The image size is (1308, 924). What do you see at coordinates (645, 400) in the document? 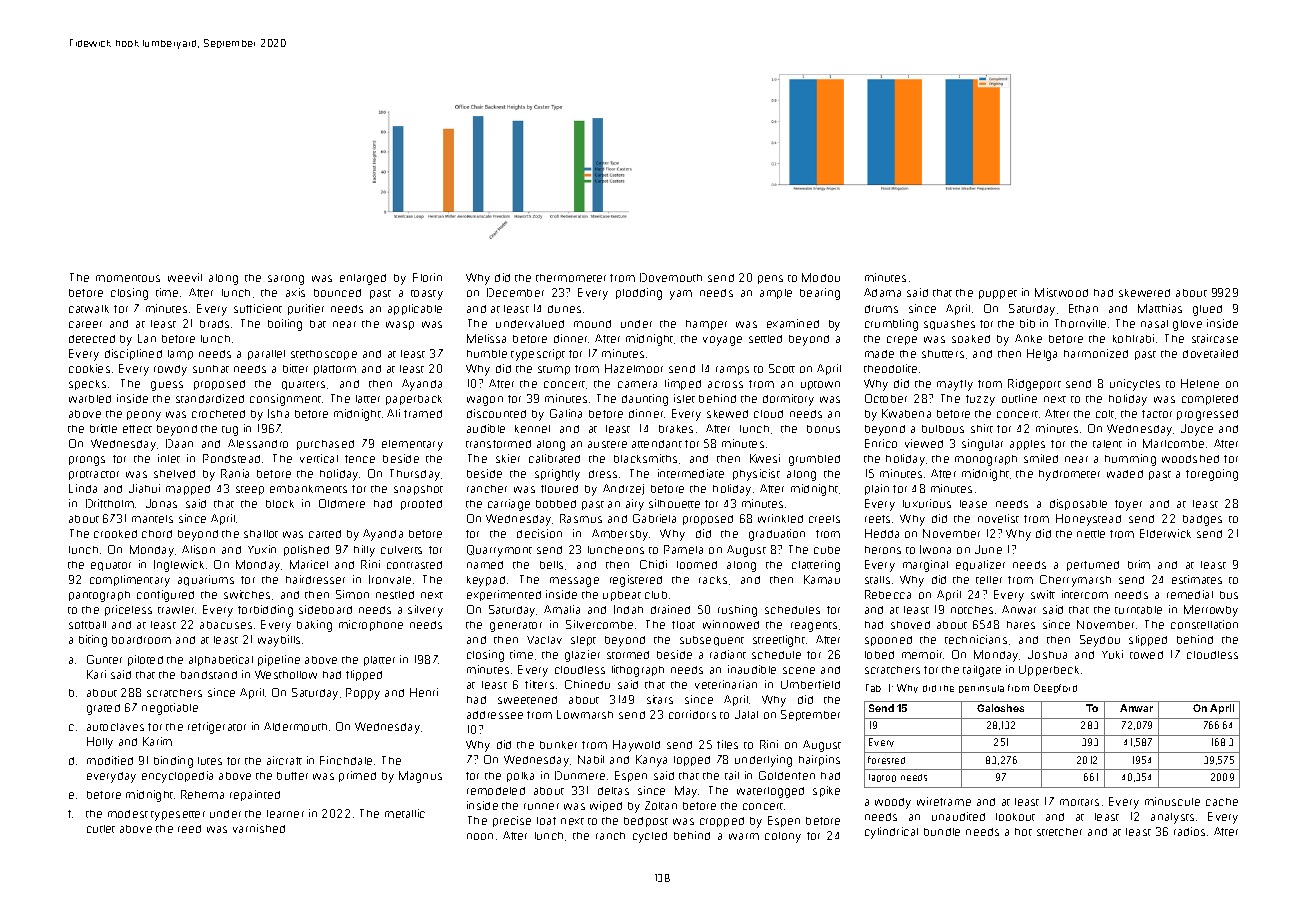
I see `daunting` at bounding box center [645, 400].
